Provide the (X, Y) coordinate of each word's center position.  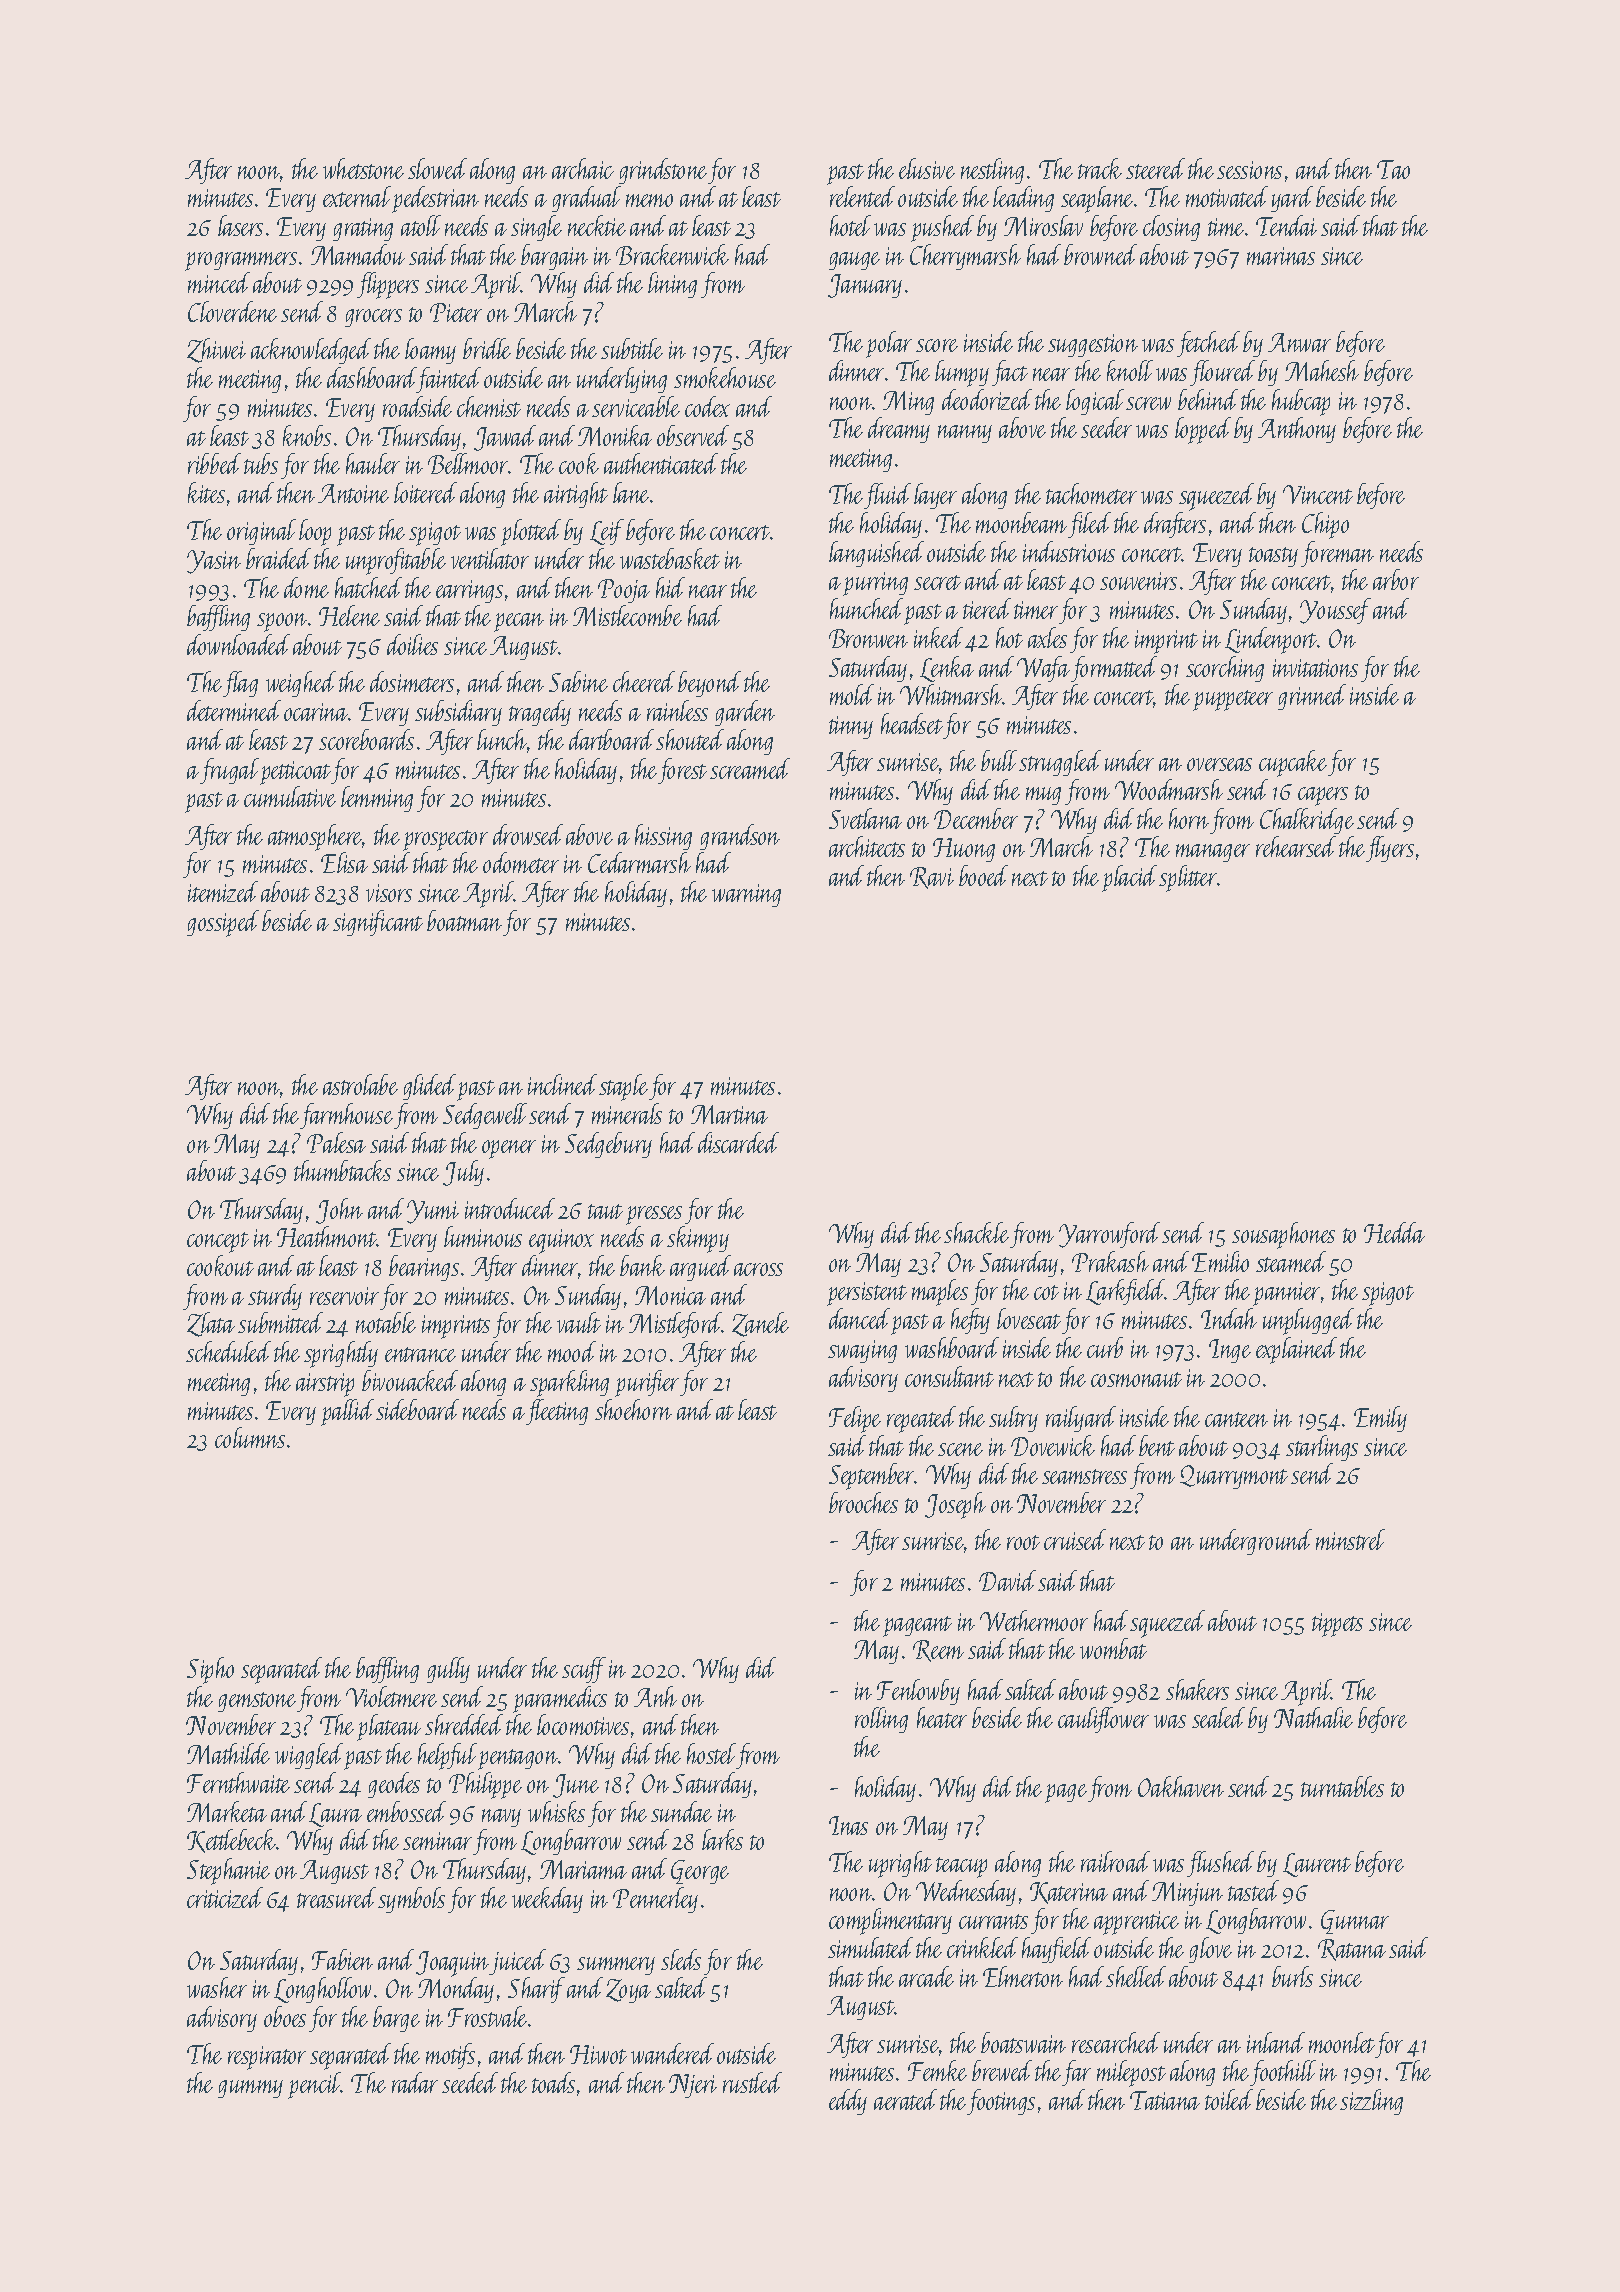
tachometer (1091, 493)
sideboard (417, 1409)
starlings (1322, 1448)
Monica (670, 1295)
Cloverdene (232, 311)
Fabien (342, 1959)
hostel (711, 1753)
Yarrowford (1109, 1235)
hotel (850, 225)
